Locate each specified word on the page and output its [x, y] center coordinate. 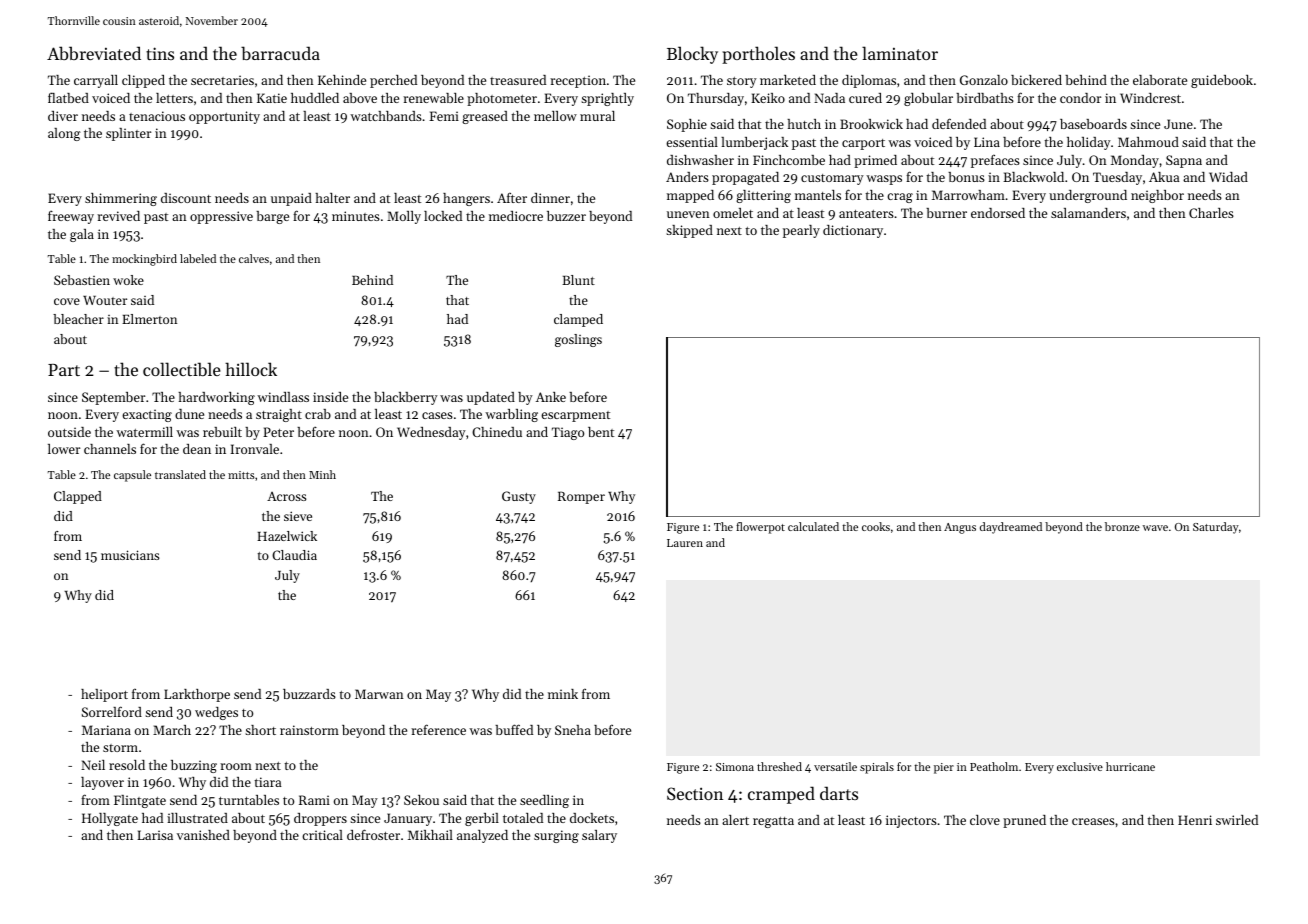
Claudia [294, 555]
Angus [960, 528]
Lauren [685, 543]
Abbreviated [94, 53]
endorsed [998, 213]
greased [485, 117]
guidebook [1222, 81]
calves [254, 258]
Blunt [578, 280]
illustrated [197, 818]
